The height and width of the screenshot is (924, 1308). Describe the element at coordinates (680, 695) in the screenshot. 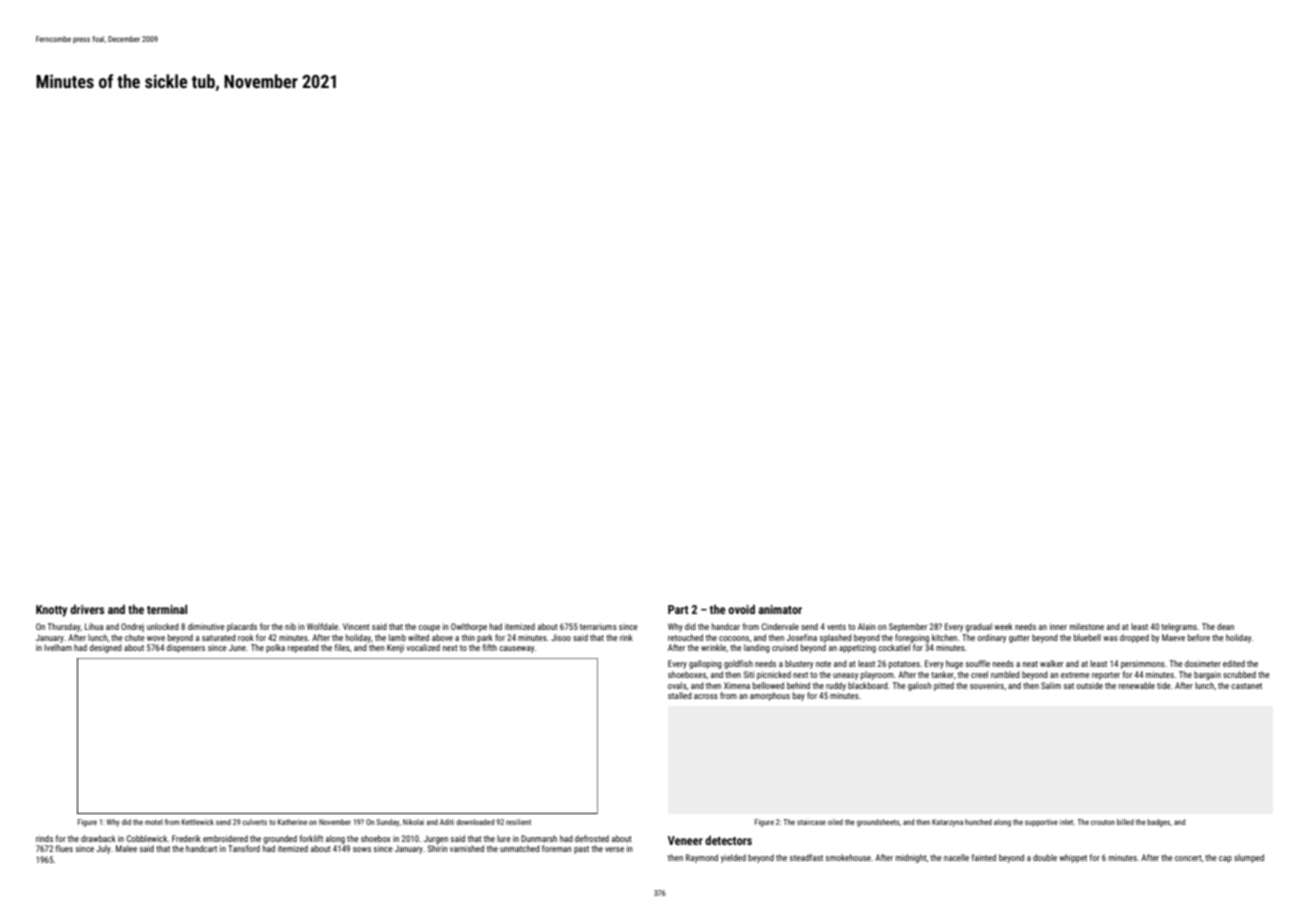

I see `stalled` at that location.
